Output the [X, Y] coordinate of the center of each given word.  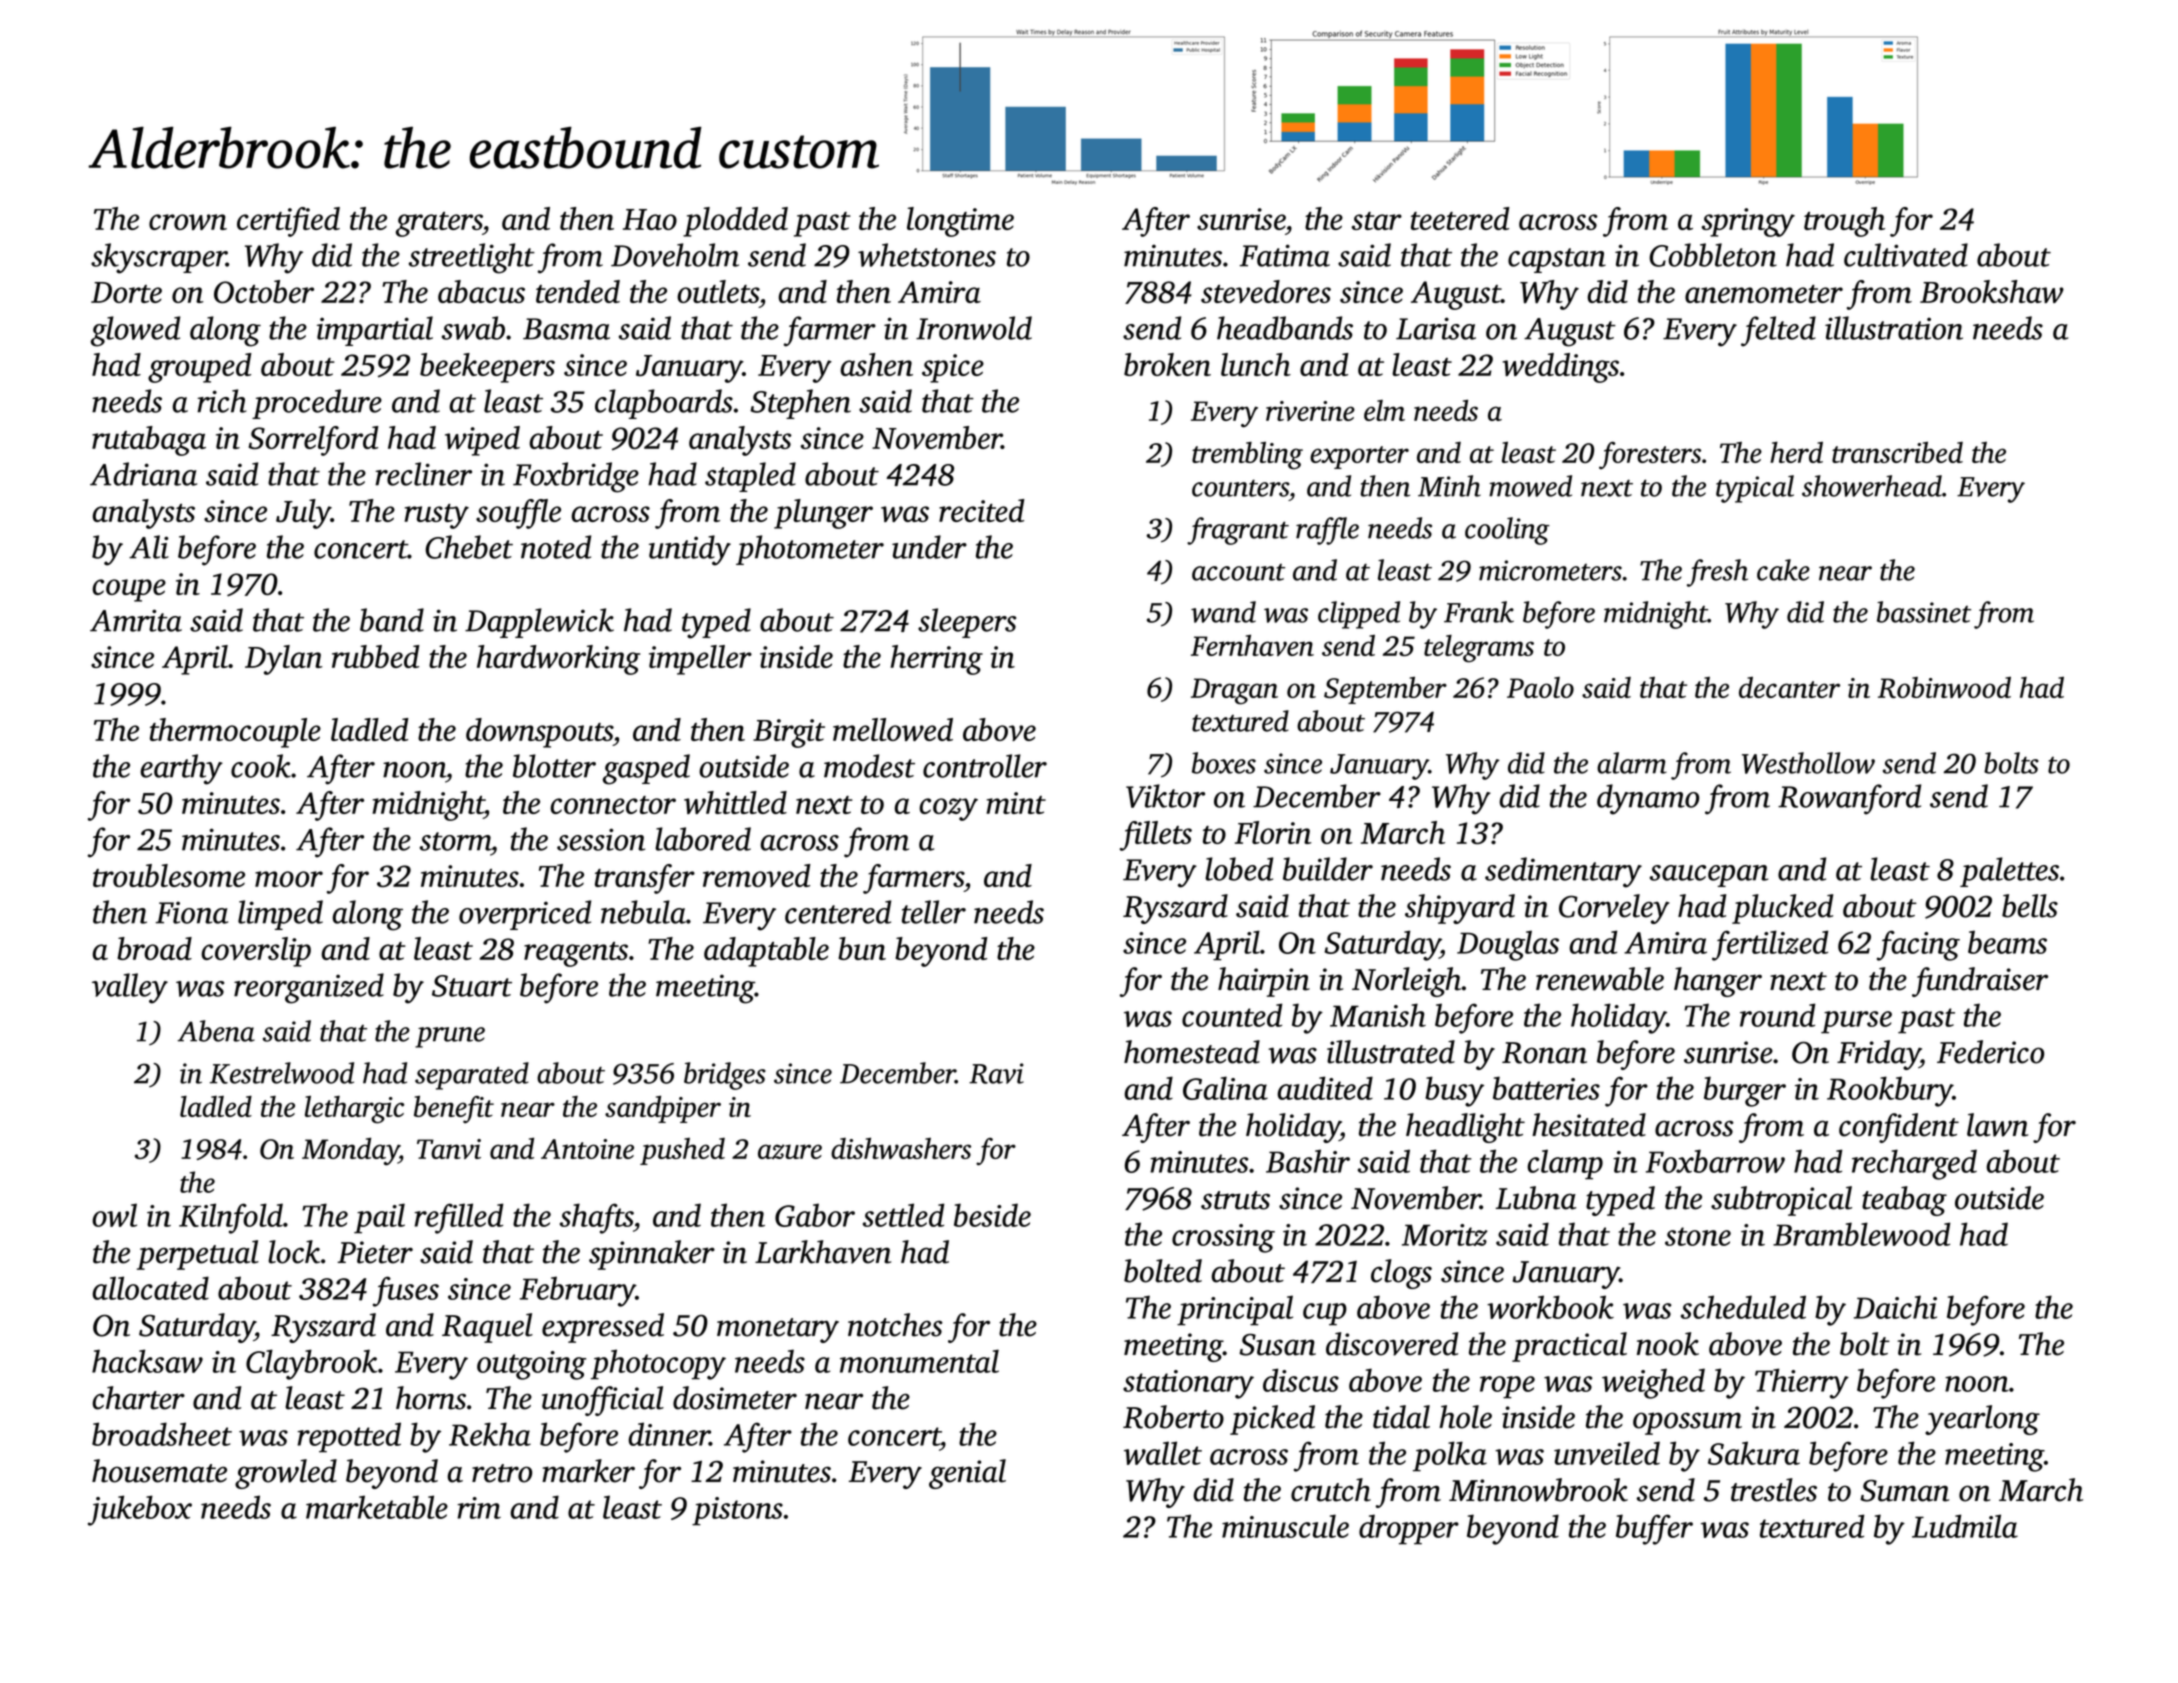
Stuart [472, 986]
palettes [2009, 872]
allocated [150, 1288]
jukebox [140, 1510]
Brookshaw [1992, 291]
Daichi [1895, 1307]
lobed [1239, 869]
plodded [735, 222]
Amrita [136, 620]
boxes [1224, 763]
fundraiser [1980, 982]
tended [578, 291]
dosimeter [735, 1398]
